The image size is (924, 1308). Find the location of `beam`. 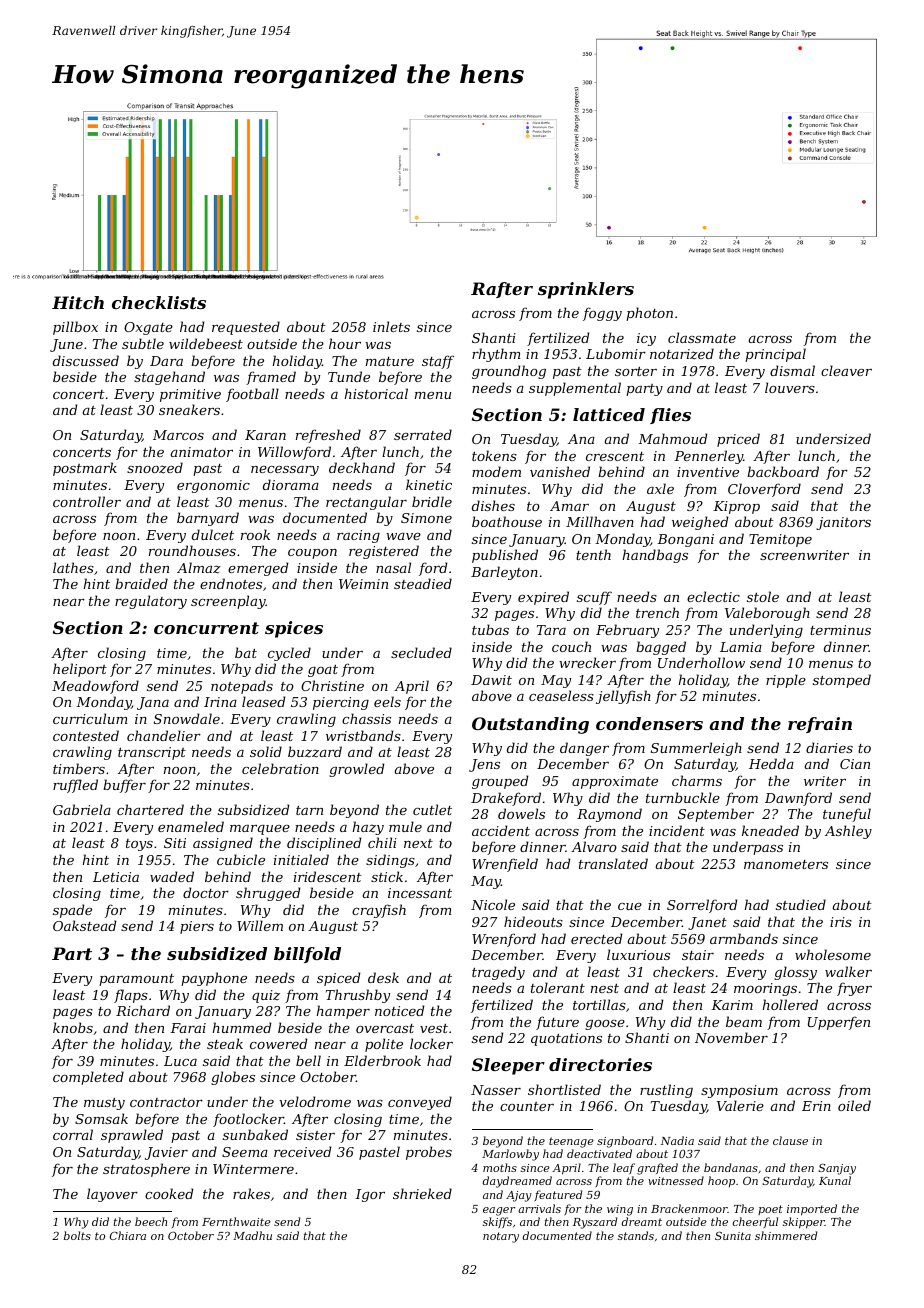

beam is located at coordinates (744, 1021).
